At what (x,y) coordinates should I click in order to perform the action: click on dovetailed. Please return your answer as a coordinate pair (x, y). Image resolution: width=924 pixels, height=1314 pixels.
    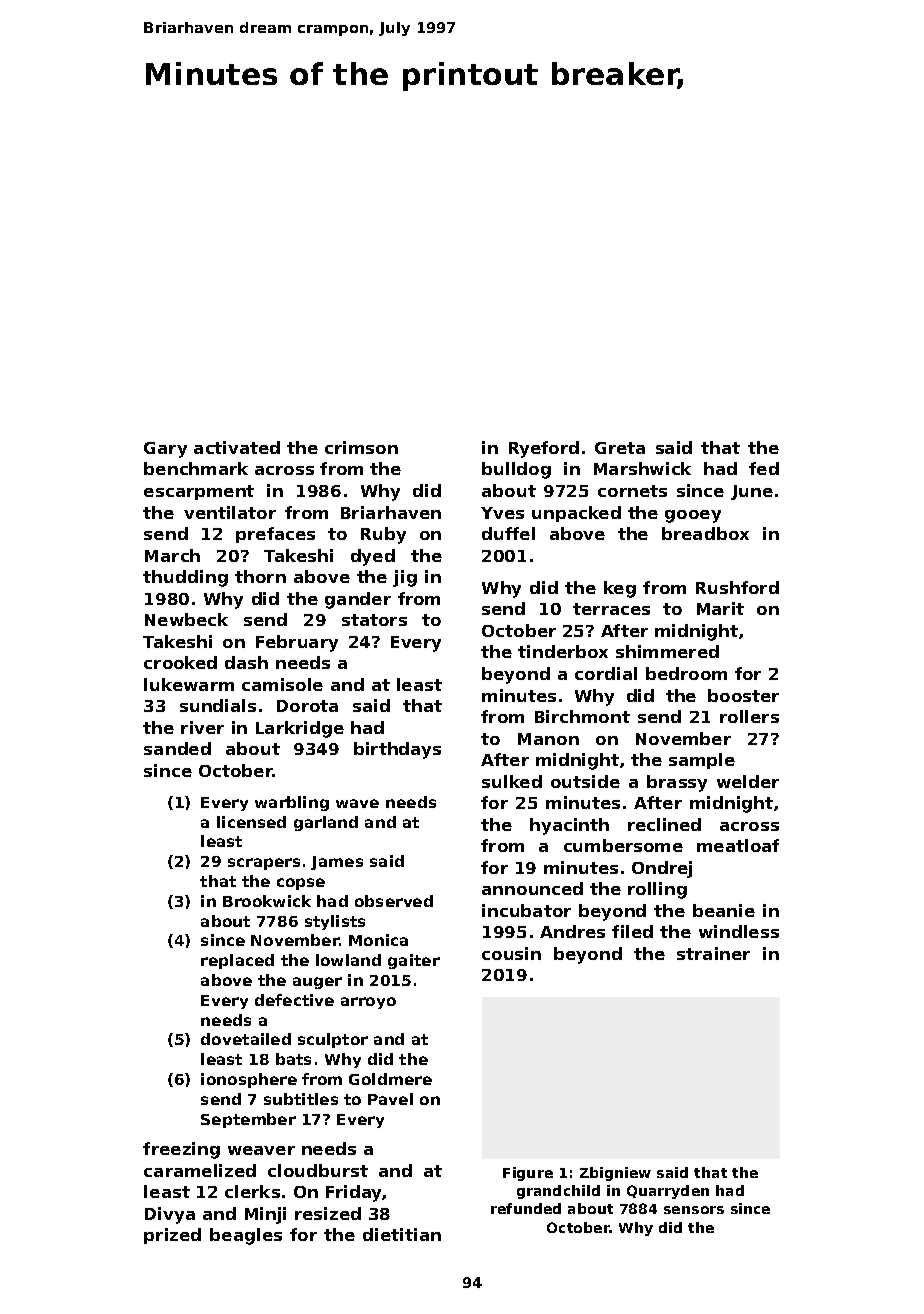
    Looking at the image, I should click on (246, 1039).
